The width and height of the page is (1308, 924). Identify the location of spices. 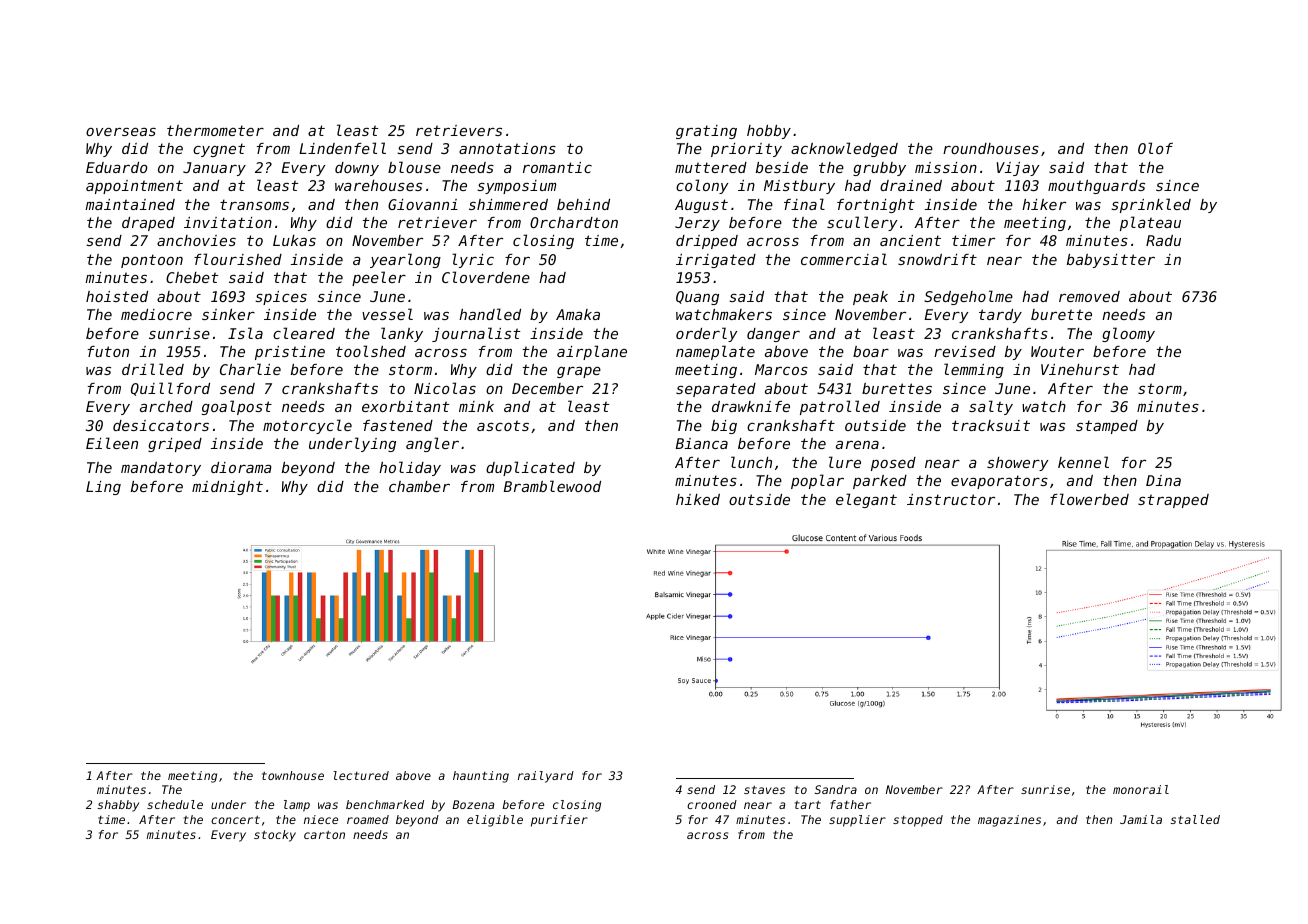
(281, 298).
